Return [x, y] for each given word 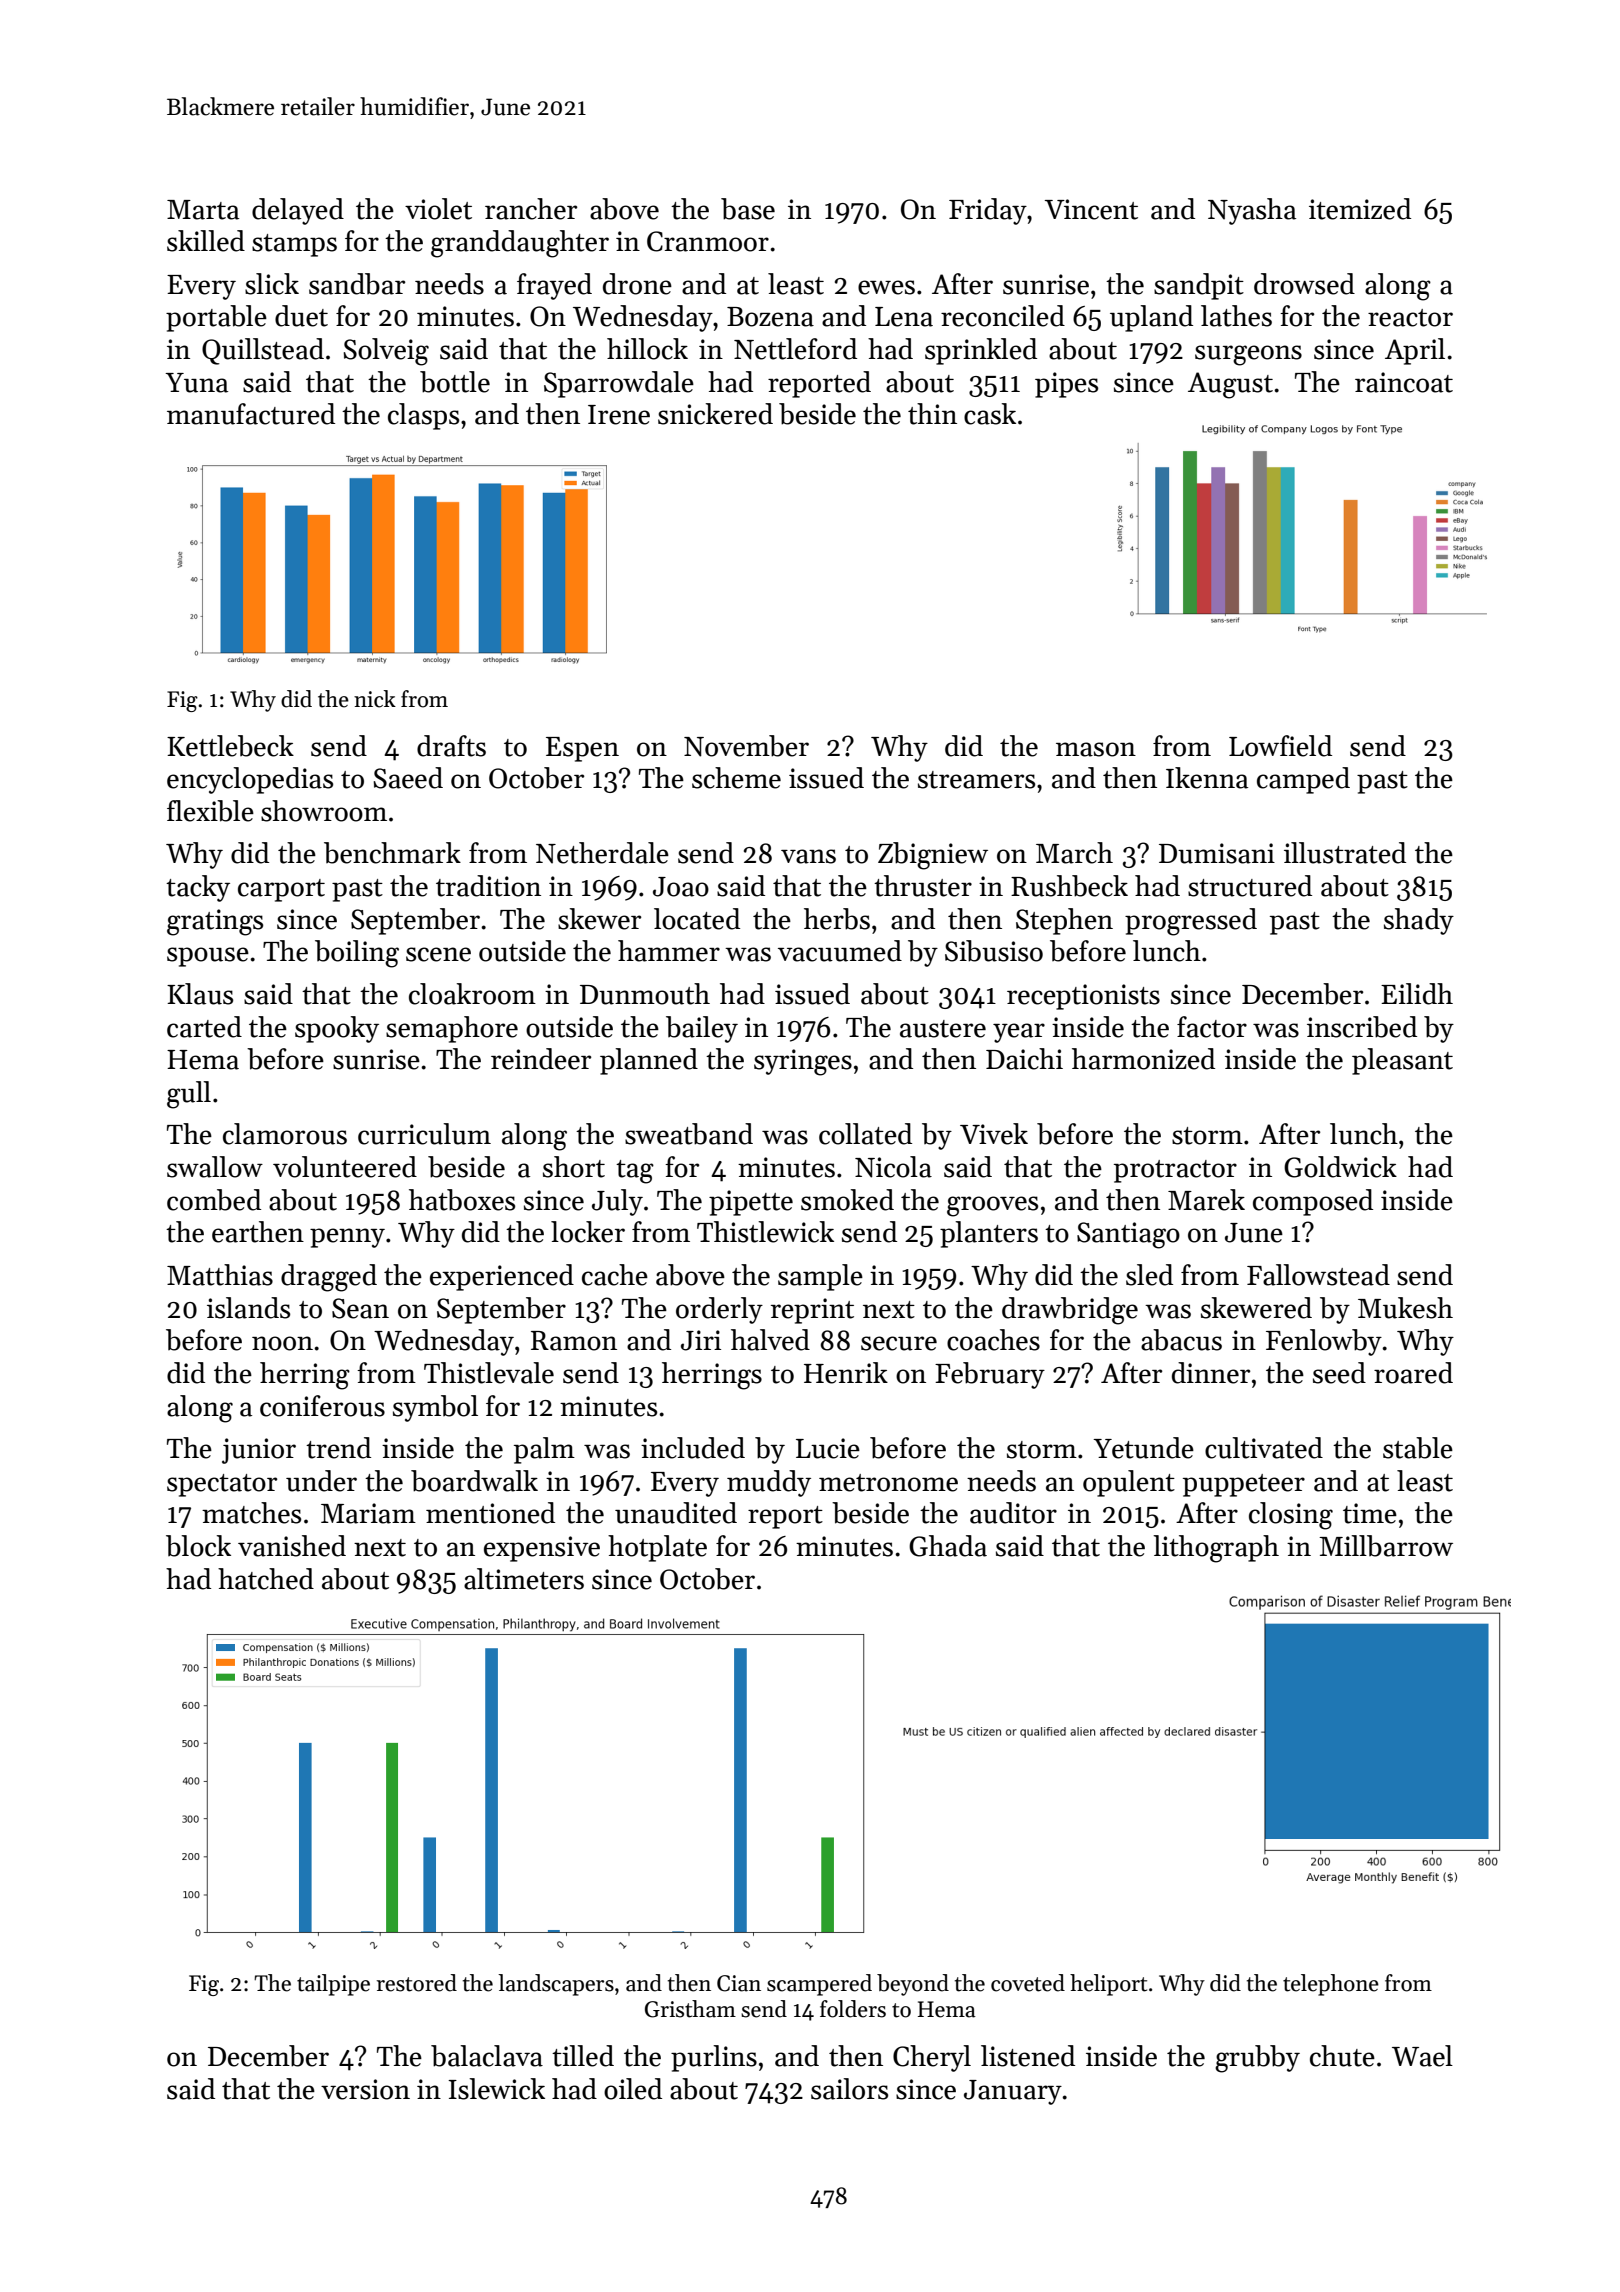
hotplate [657, 1548]
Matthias [220, 1275]
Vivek [994, 1134]
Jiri [701, 1340]
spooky [337, 1029]
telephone [1331, 1985]
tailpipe [333, 1985]
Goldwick [1340, 1167]
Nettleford [795, 349]
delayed [298, 211]
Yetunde [1143, 1448]
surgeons [1248, 355]
